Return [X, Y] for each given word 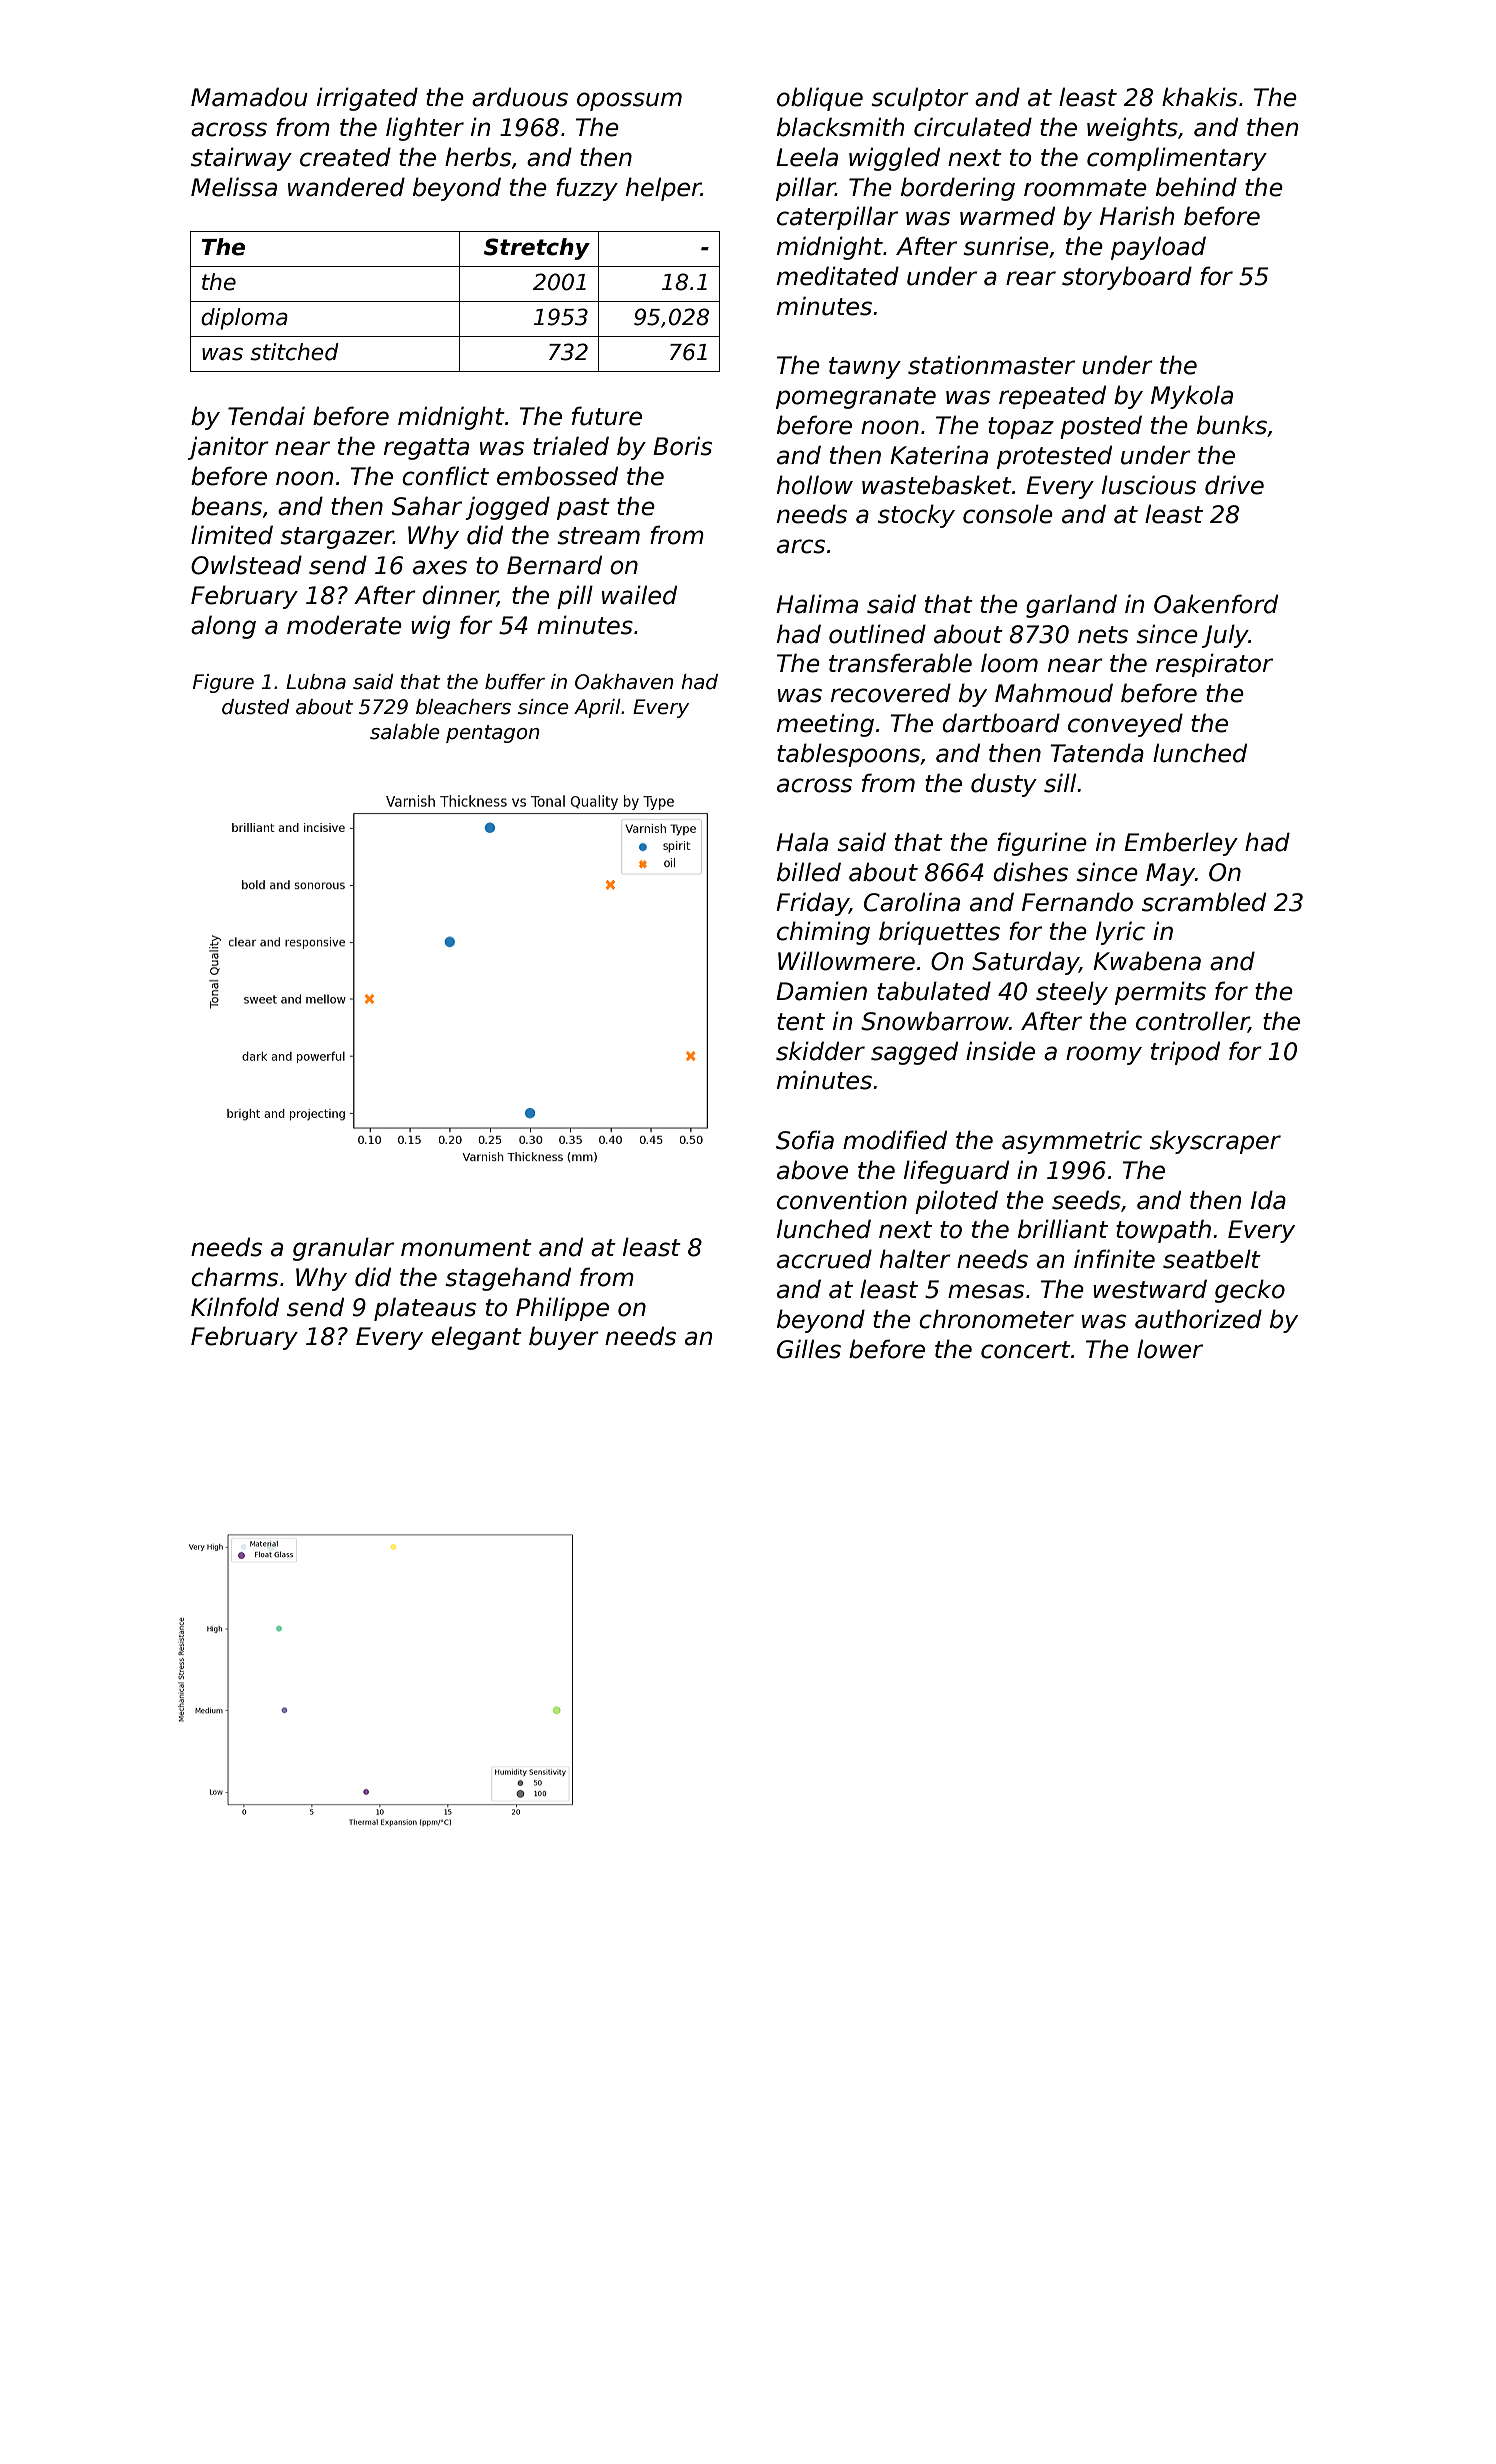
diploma [244, 319]
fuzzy [587, 189]
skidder [820, 1051]
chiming [823, 933]
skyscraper [1215, 1142]
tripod [1185, 1053]
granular [343, 1249]
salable [405, 732]
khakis [1199, 97]
